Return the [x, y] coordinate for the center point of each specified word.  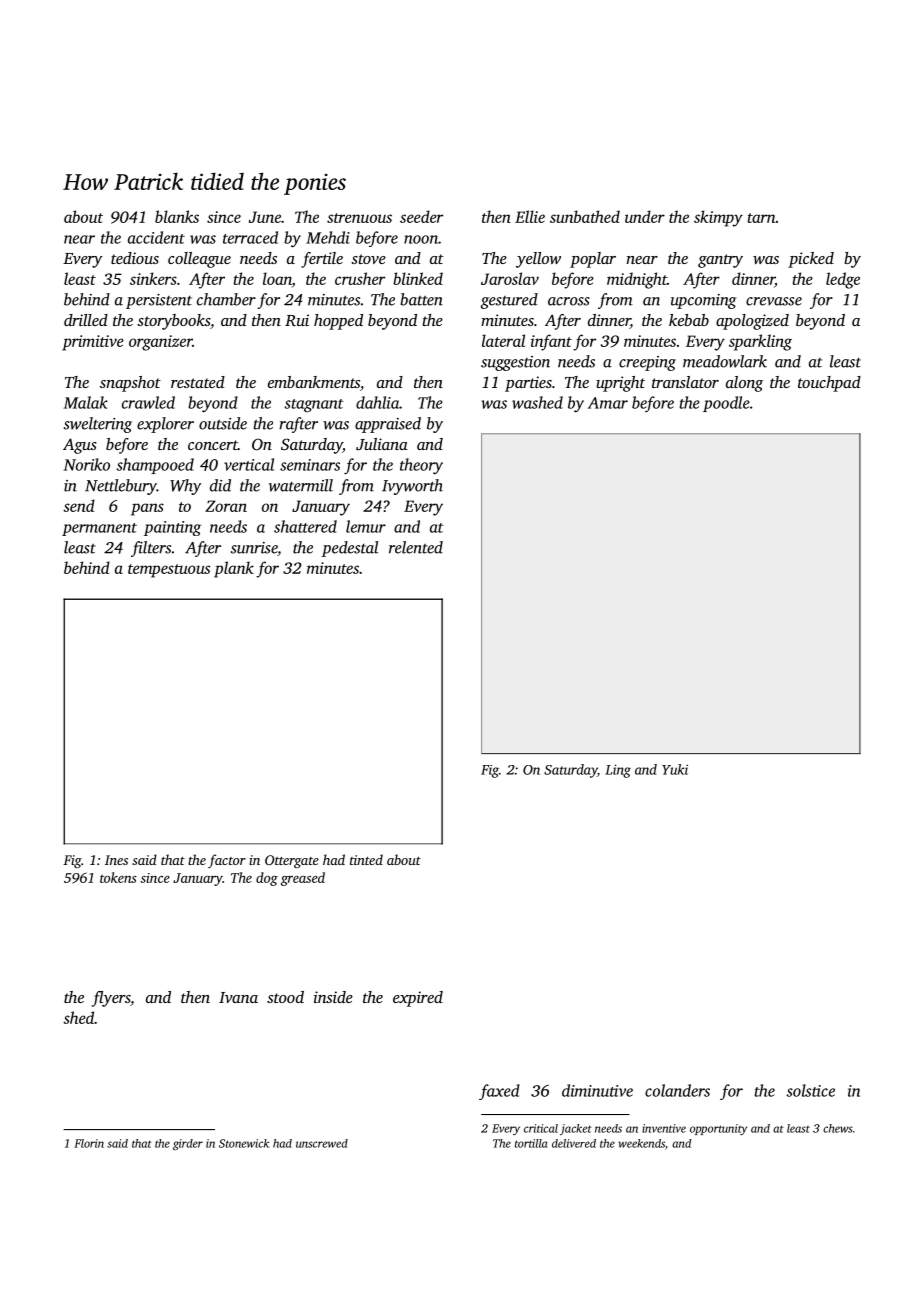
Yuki [675, 769]
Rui [297, 320]
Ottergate [292, 861]
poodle [726, 404]
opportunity [718, 1129]
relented [416, 547]
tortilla [531, 1143]
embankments [314, 382]
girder [188, 1144]
